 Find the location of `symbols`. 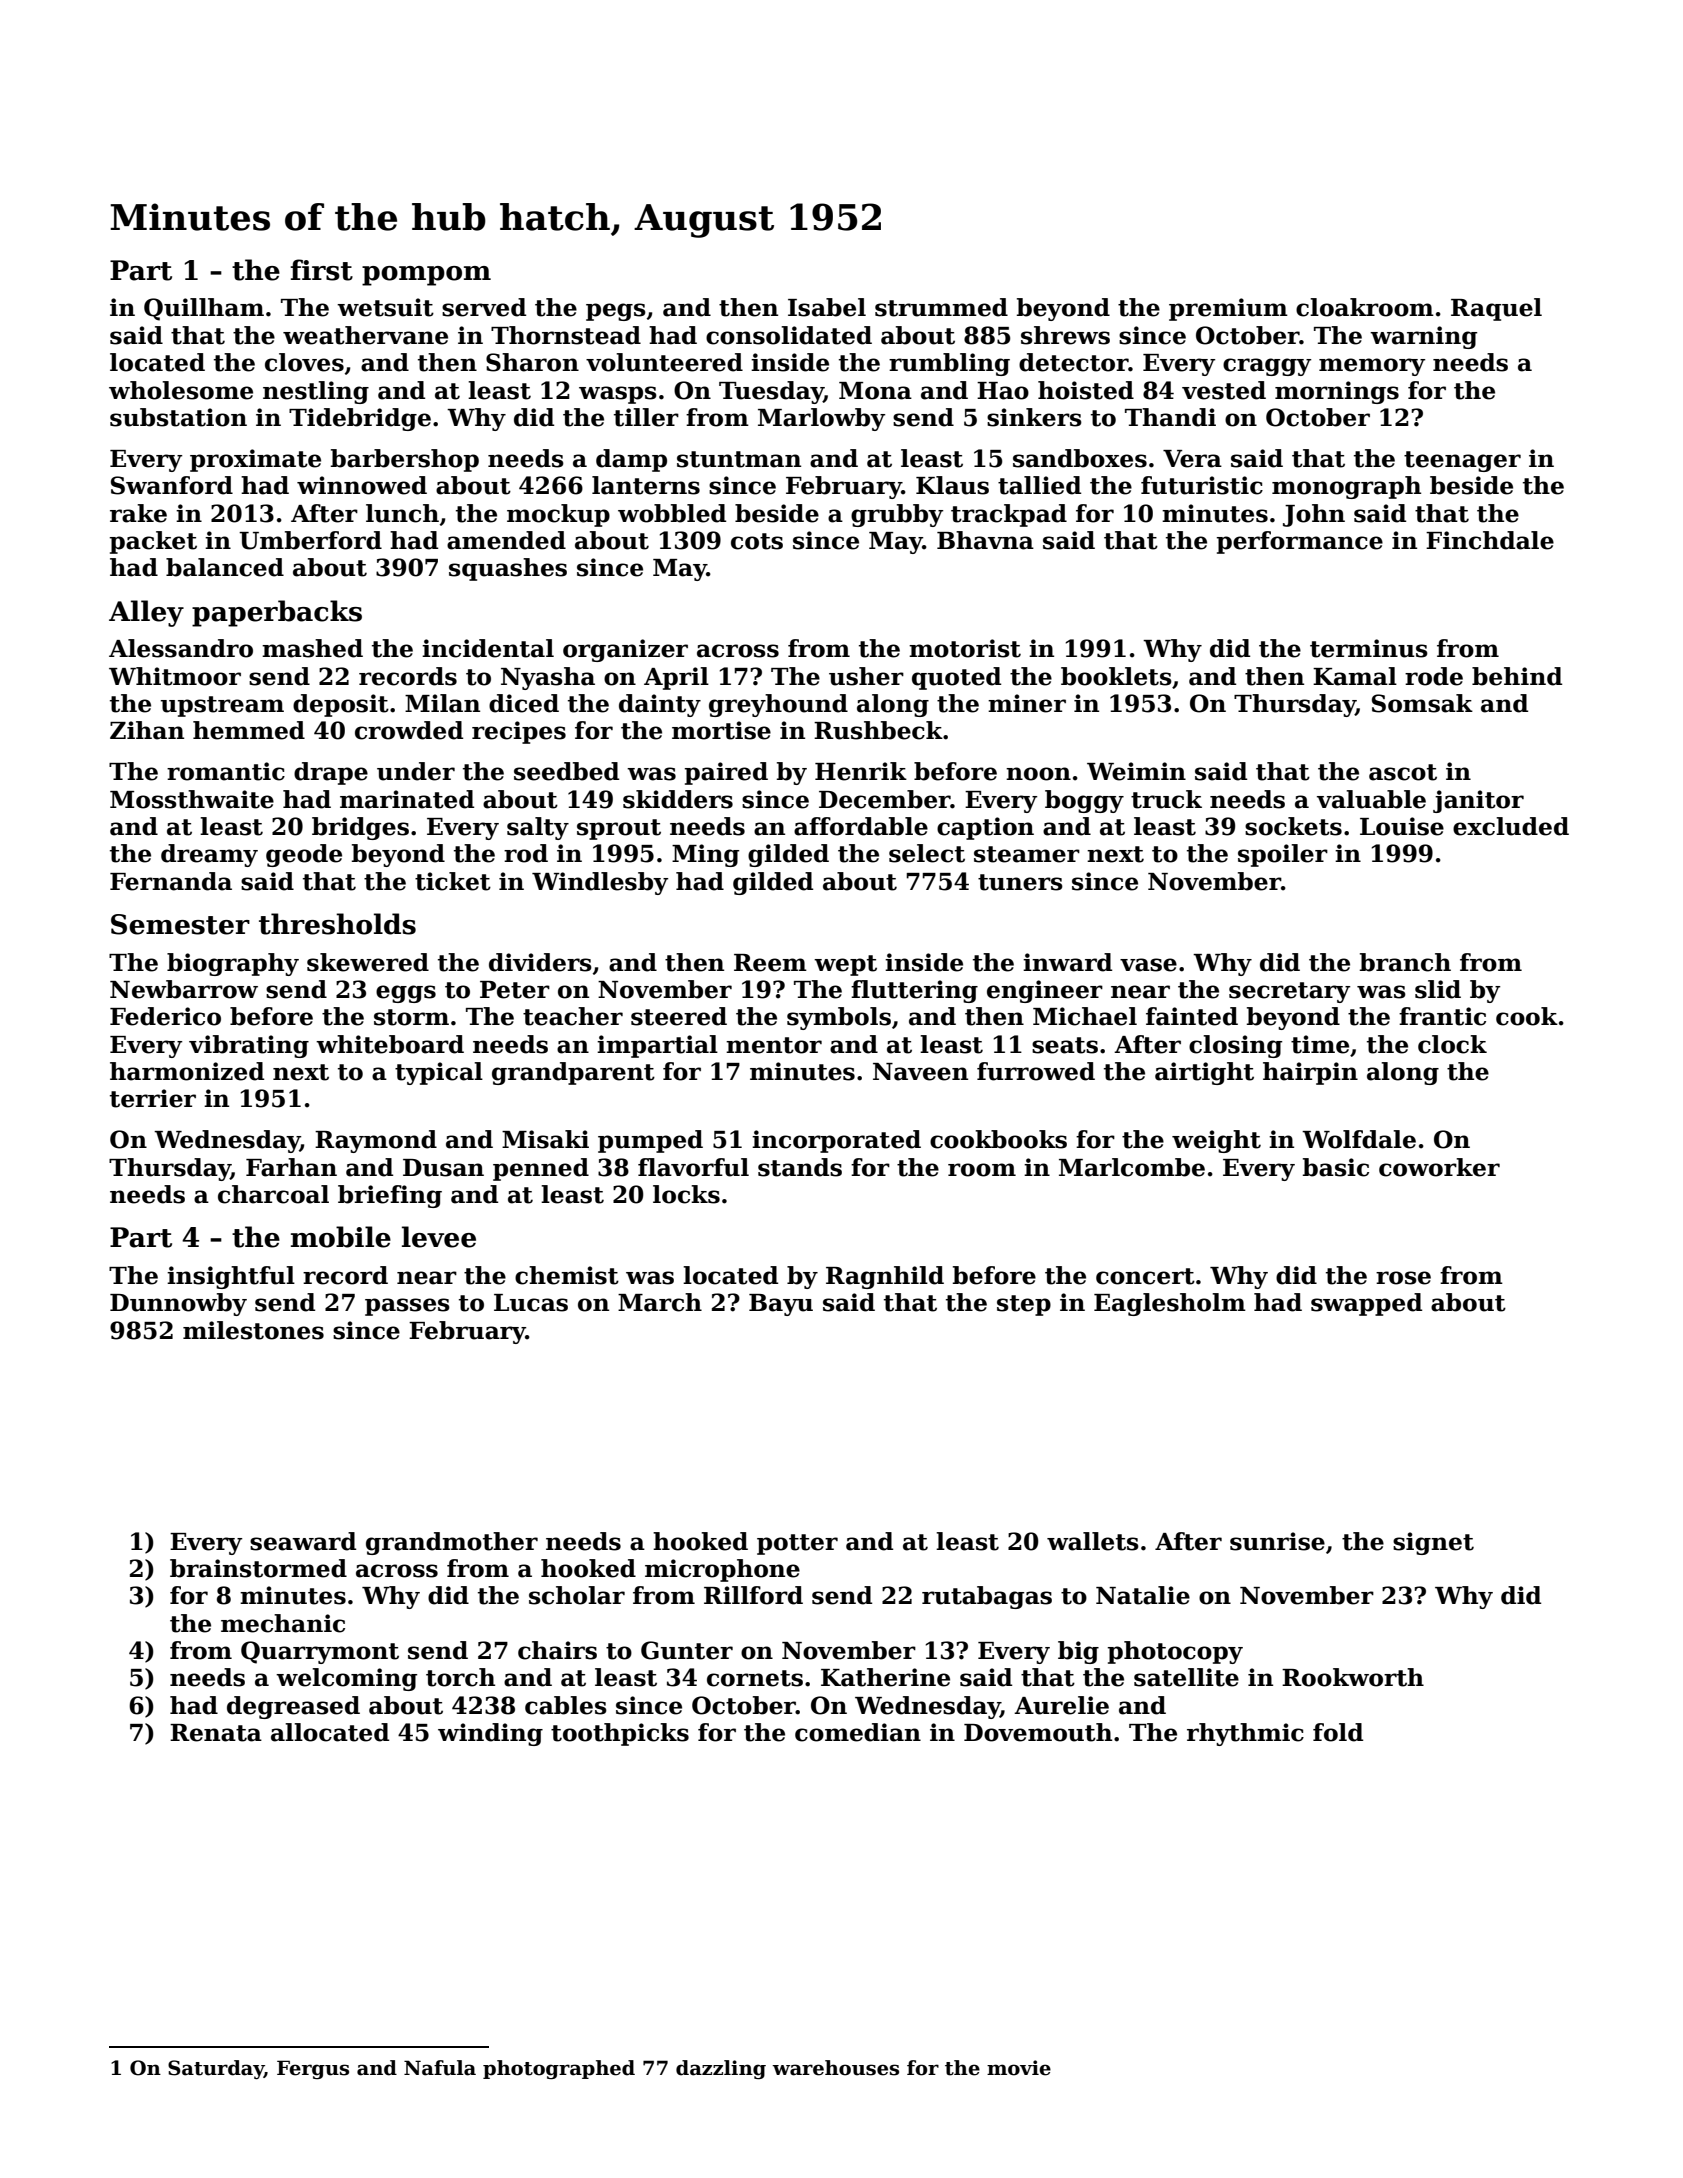

symbols is located at coordinates (839, 1018).
